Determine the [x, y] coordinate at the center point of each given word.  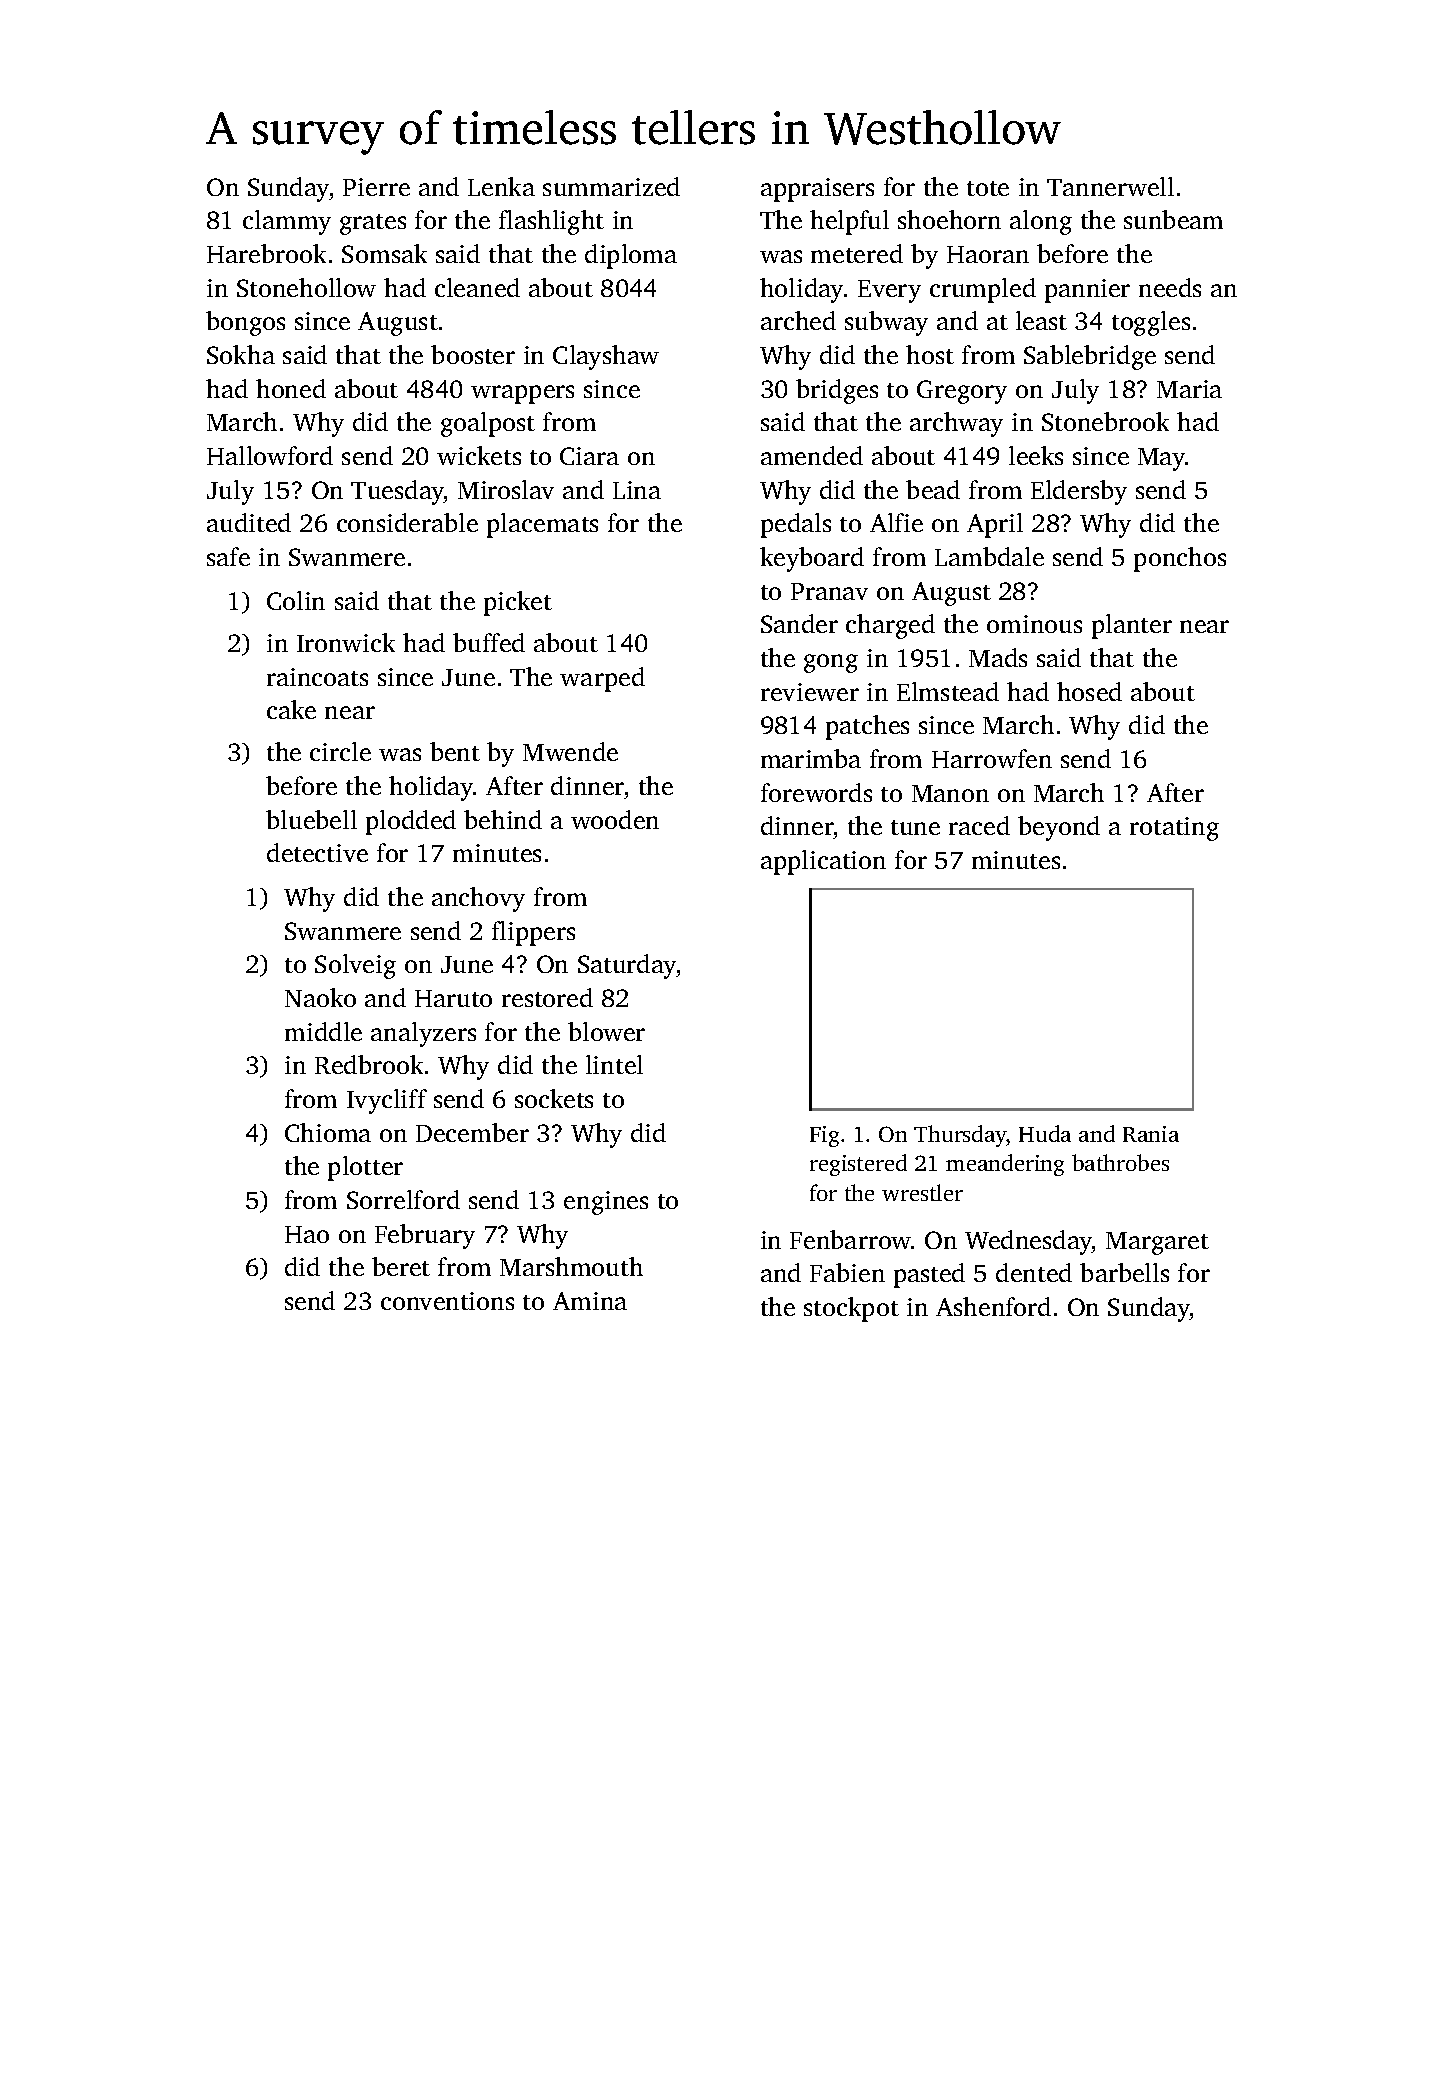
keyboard [812, 559]
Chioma [328, 1132]
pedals [796, 525]
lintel [614, 1064]
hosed [1089, 691]
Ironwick [346, 642]
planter [1132, 626]
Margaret [1157, 1243]
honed [291, 388]
